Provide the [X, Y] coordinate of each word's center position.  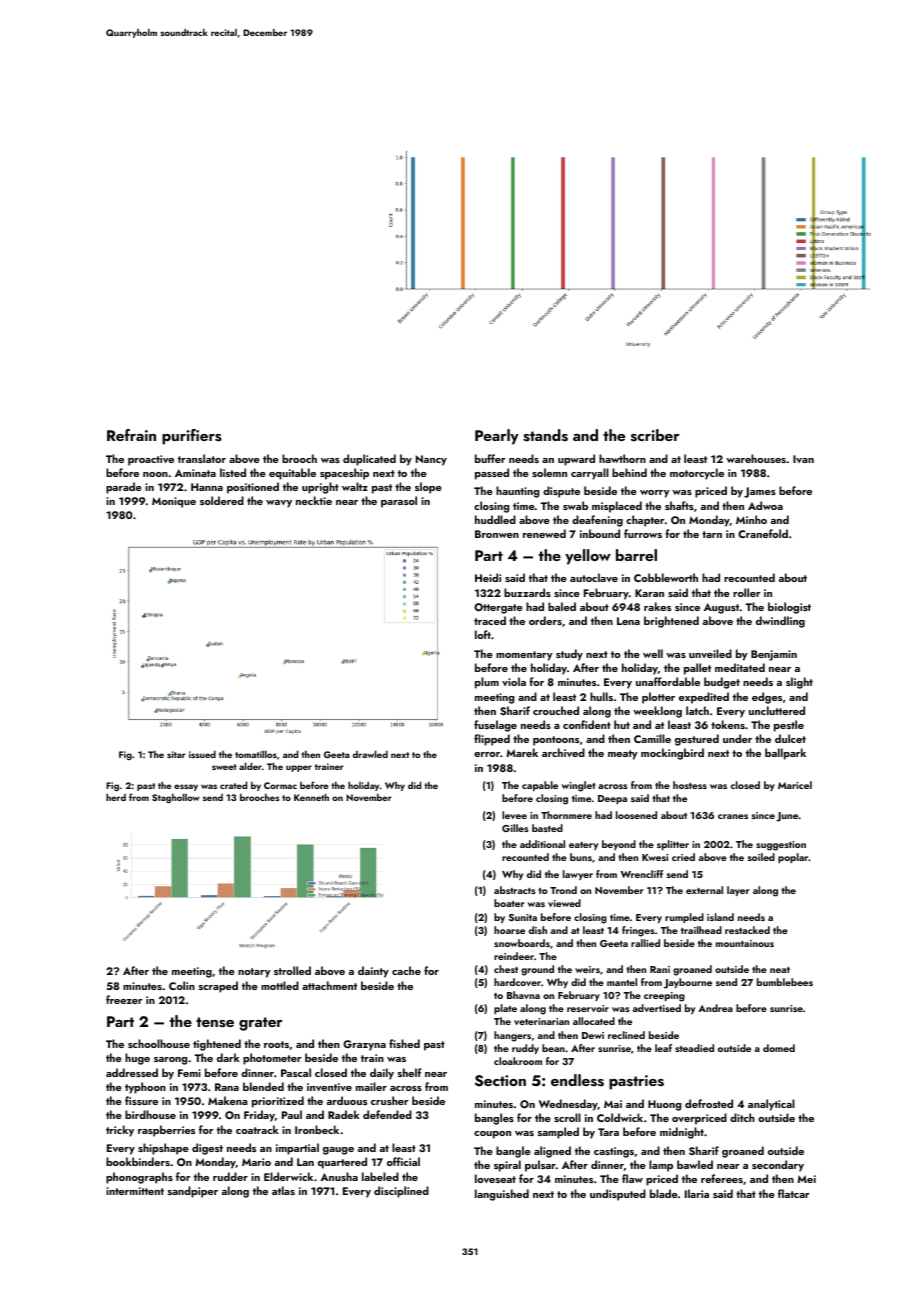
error [487, 754]
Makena [228, 1100]
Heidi [488, 577]
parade [124, 488]
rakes [657, 606]
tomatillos [256, 754]
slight [799, 683]
